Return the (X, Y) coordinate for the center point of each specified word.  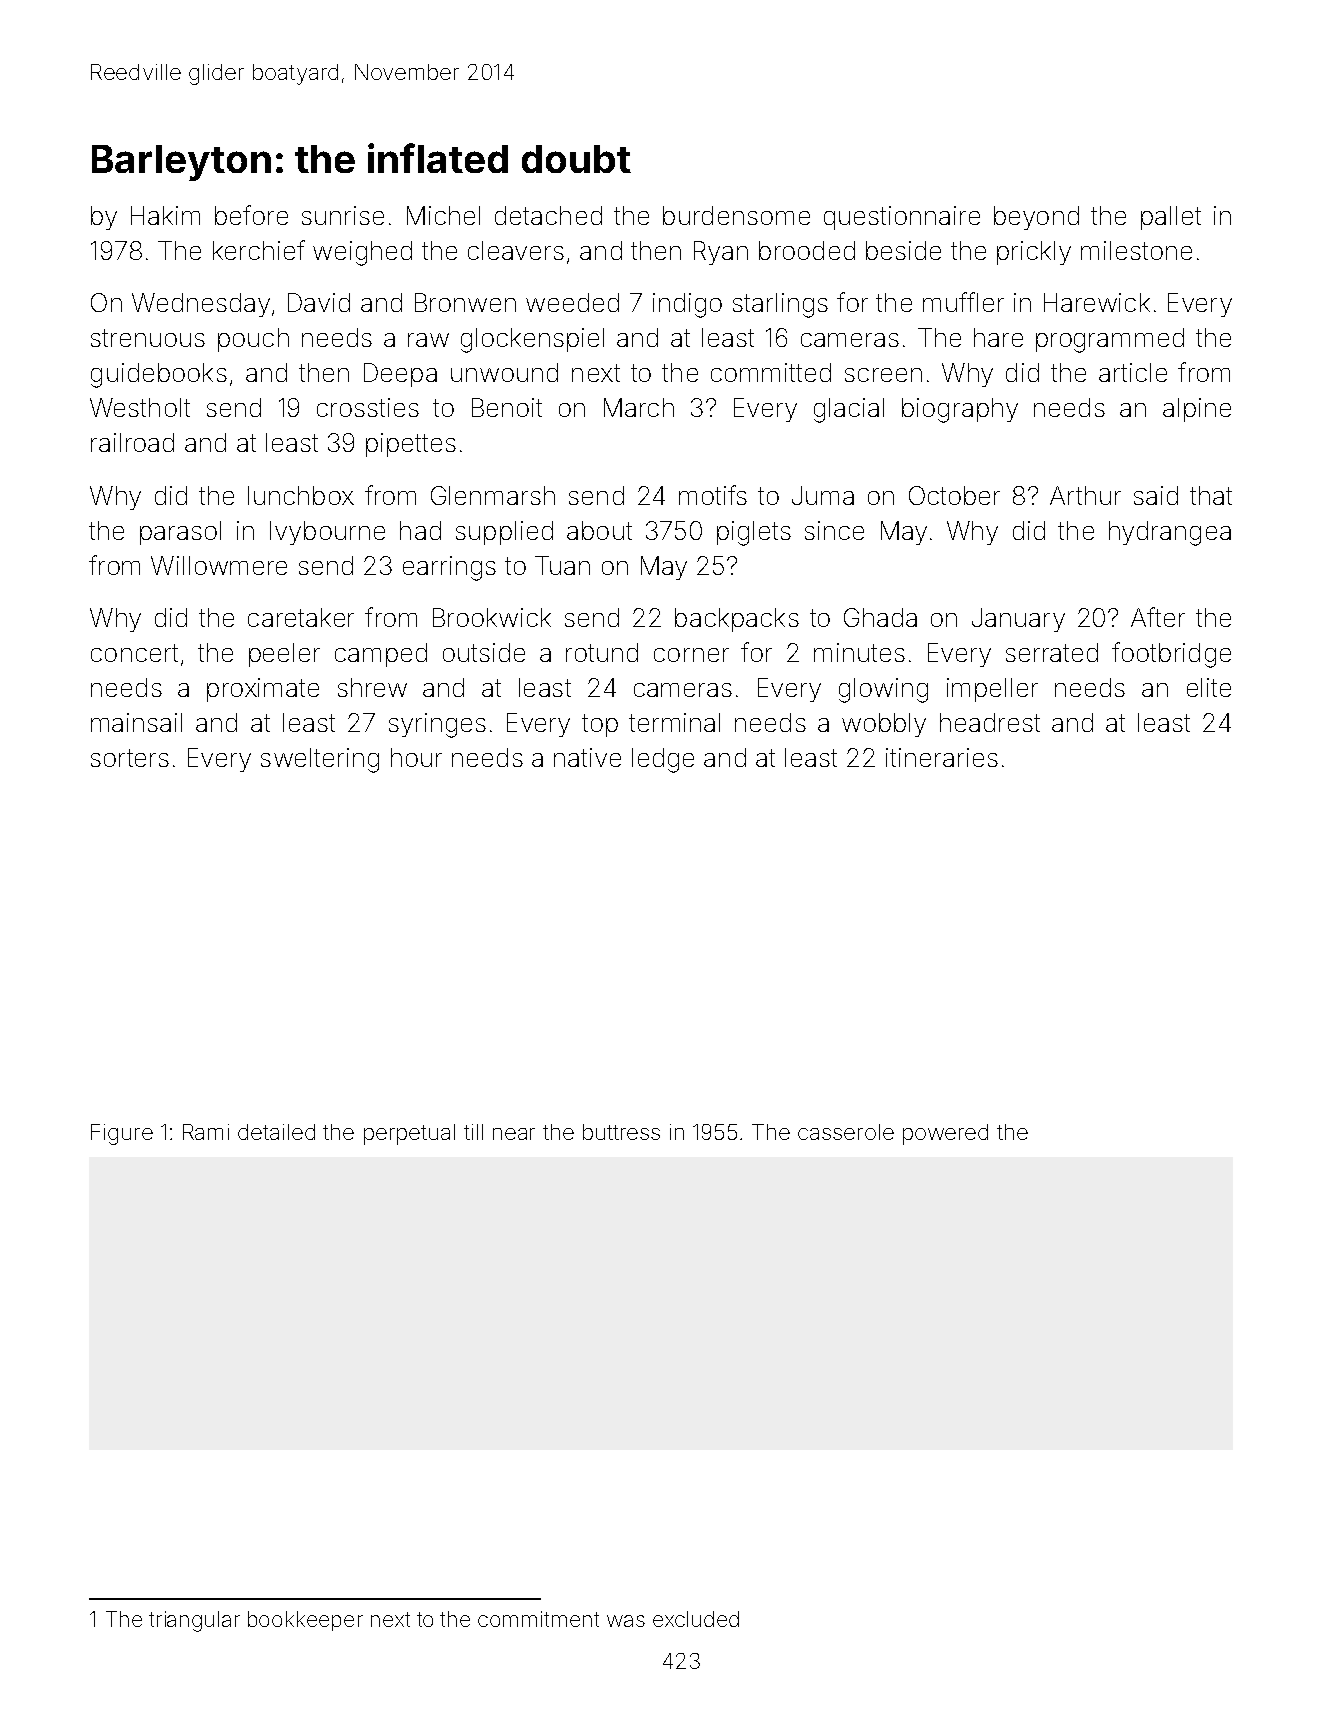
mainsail (136, 722)
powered (945, 1134)
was (626, 1621)
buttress (621, 1132)
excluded (696, 1619)
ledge (663, 760)
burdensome (736, 215)
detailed (276, 1132)
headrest (990, 722)
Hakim (165, 215)
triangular (194, 1621)
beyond (1036, 218)
